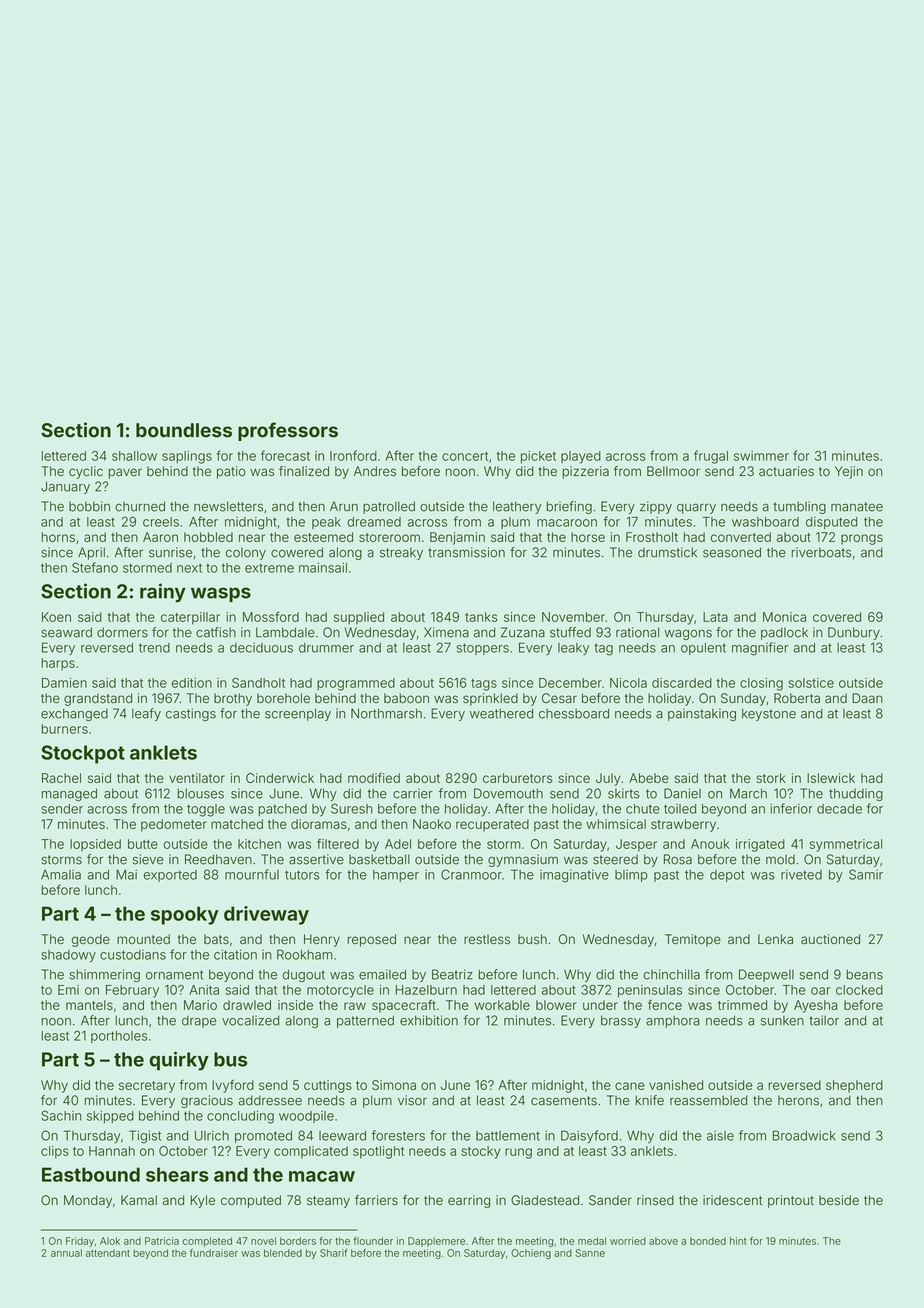 This page has width=924, height=1308. What do you see at coordinates (837, 617) in the page?
I see `covered` at bounding box center [837, 617].
